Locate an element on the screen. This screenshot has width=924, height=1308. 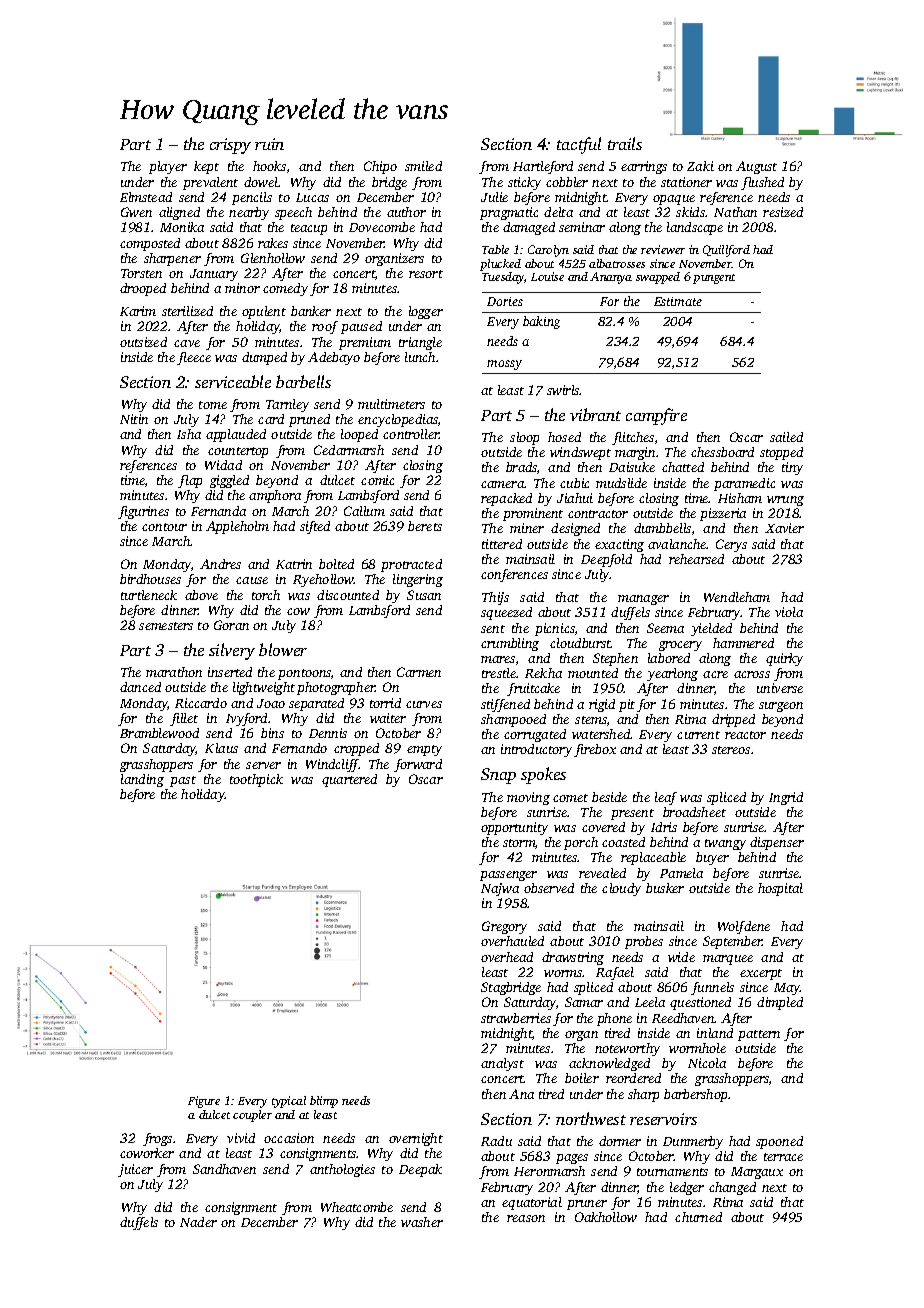
curves is located at coordinates (424, 704).
